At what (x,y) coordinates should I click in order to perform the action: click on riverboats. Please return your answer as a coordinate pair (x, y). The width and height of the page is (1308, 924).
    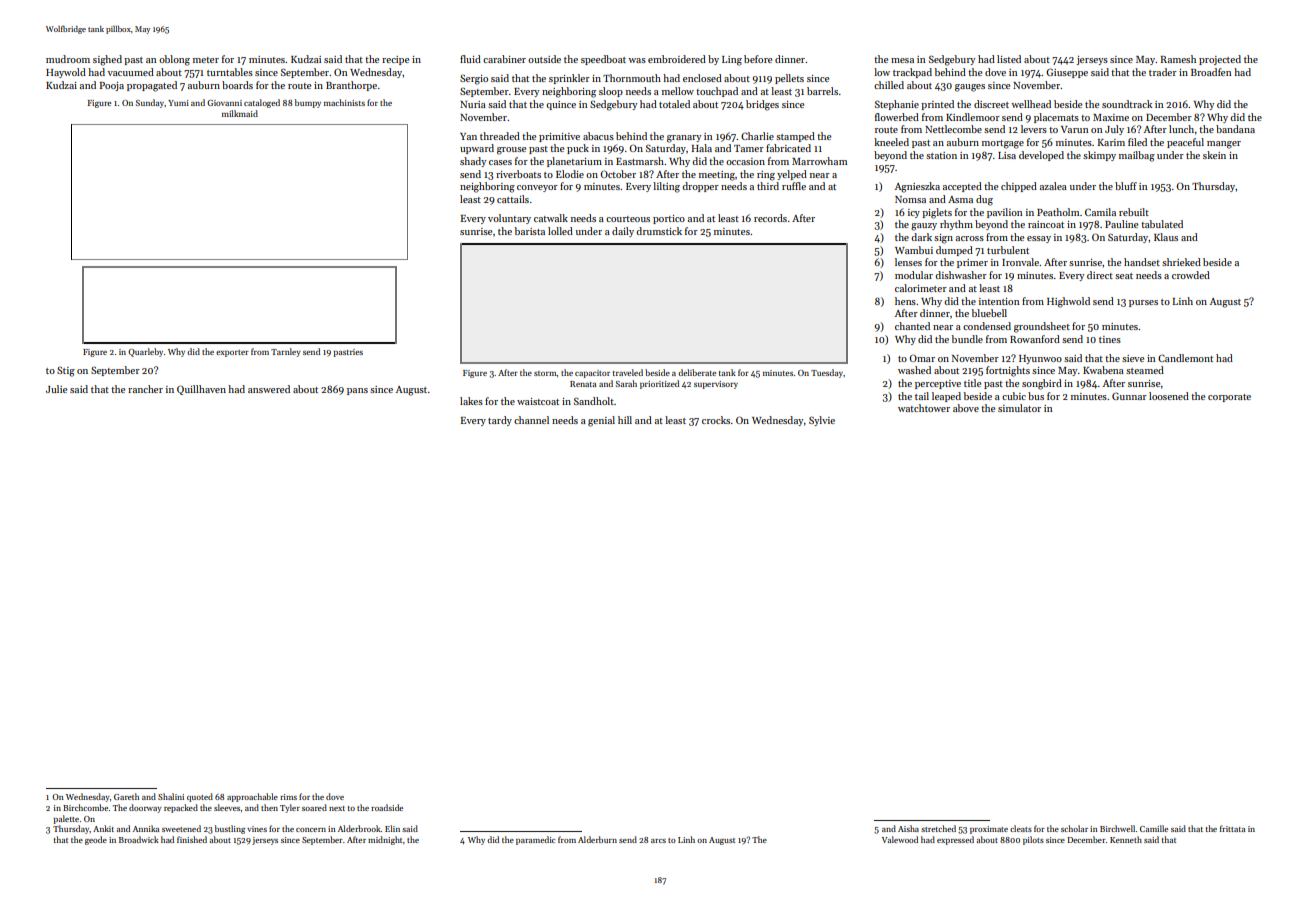
    Looking at the image, I should click on (518, 174).
